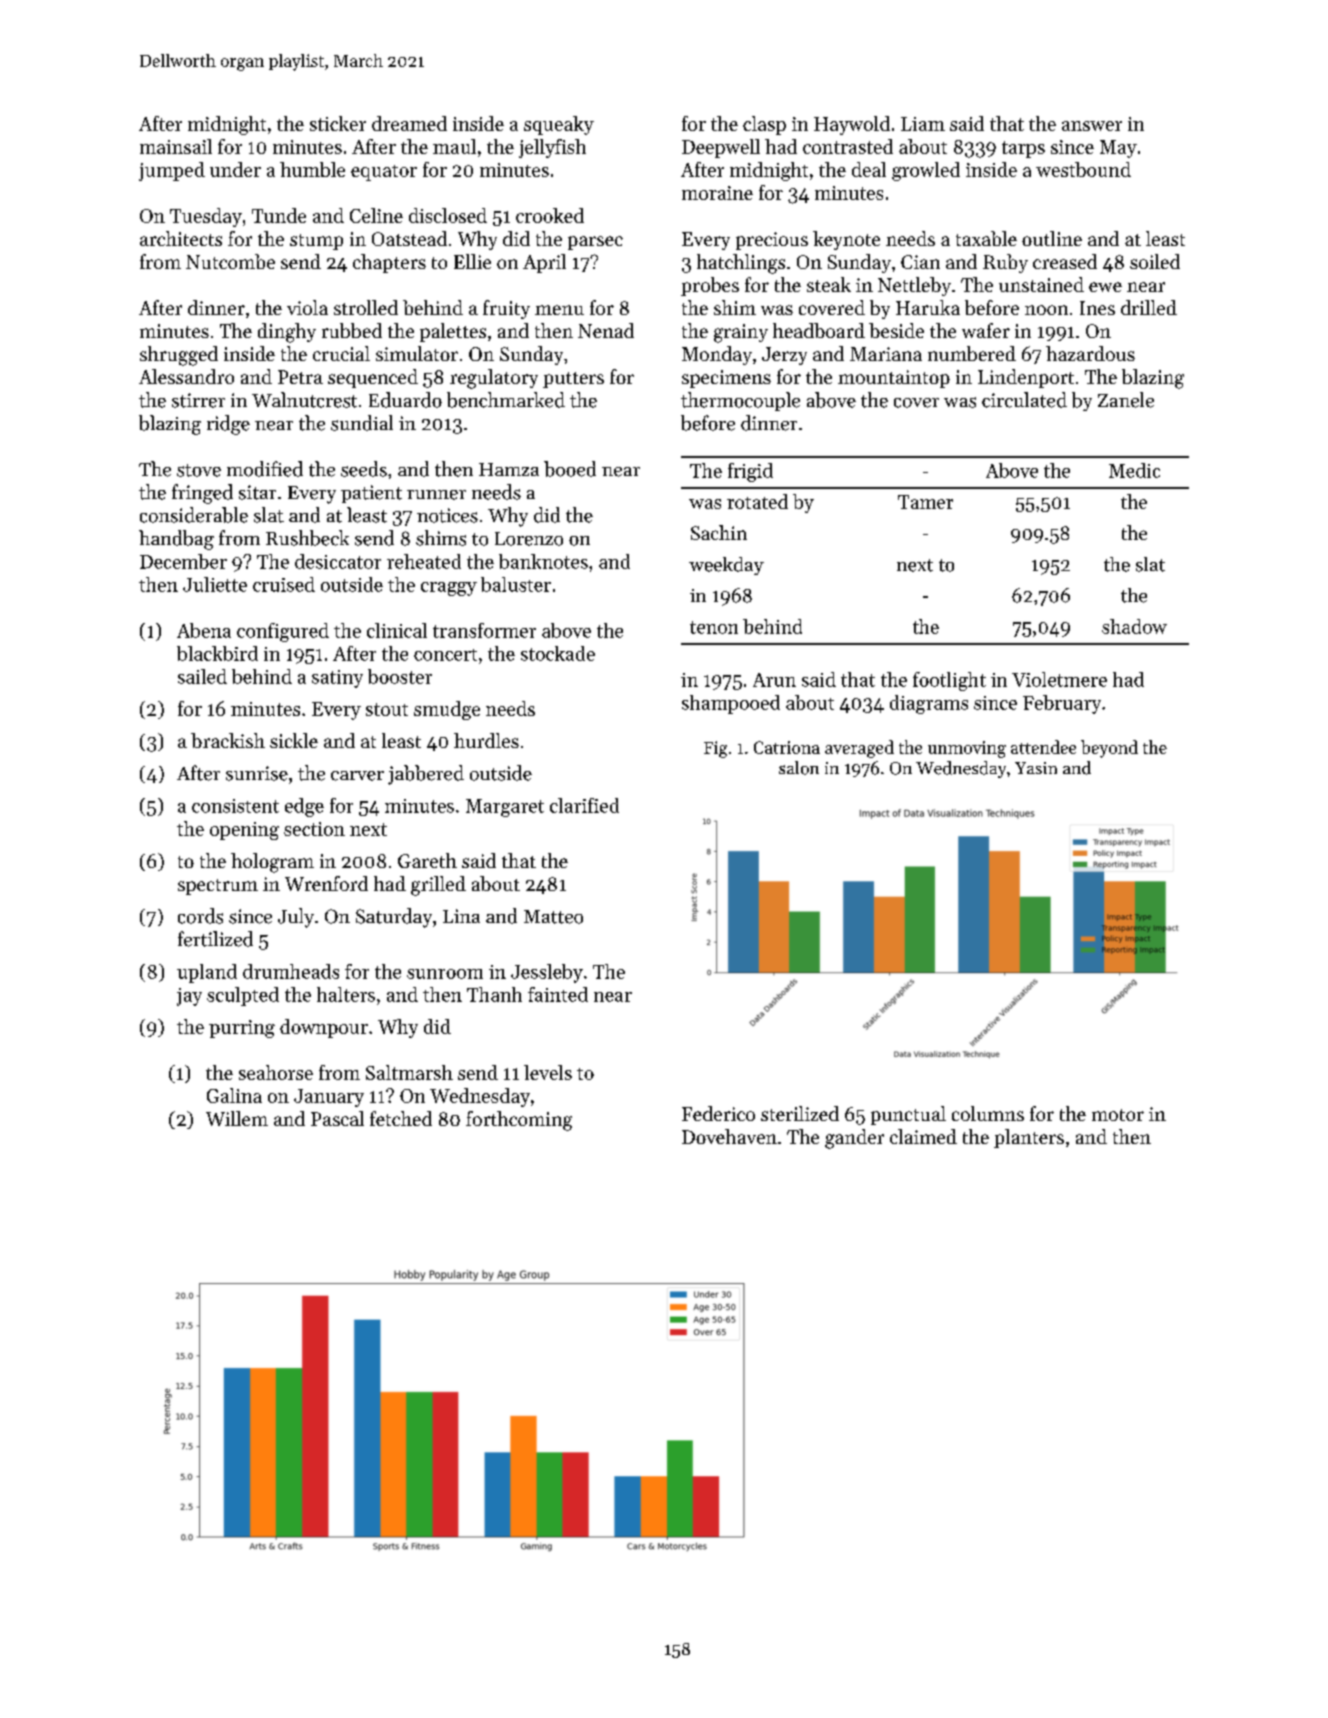 Image resolution: width=1328 pixels, height=1718 pixels. Describe the element at coordinates (553, 917) in the screenshot. I see `Matteo` at that location.
